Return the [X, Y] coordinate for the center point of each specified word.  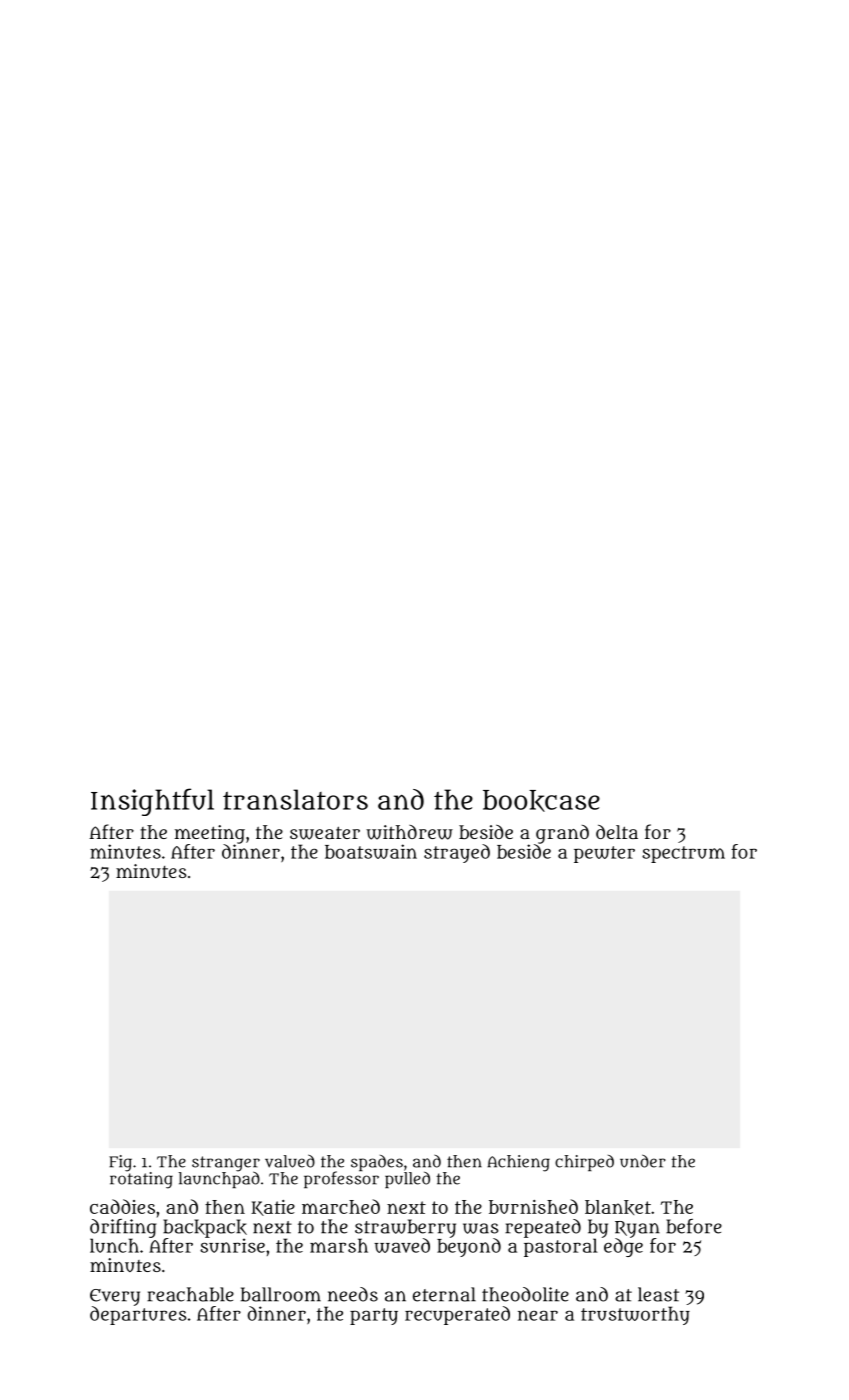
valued [290, 1161]
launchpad [219, 1179]
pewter [604, 854]
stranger [226, 1163]
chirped [584, 1163]
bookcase [541, 801]
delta [617, 831]
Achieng [518, 1163]
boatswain [371, 851]
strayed [457, 853]
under [643, 1161]
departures [138, 1315]
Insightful [152, 802]
